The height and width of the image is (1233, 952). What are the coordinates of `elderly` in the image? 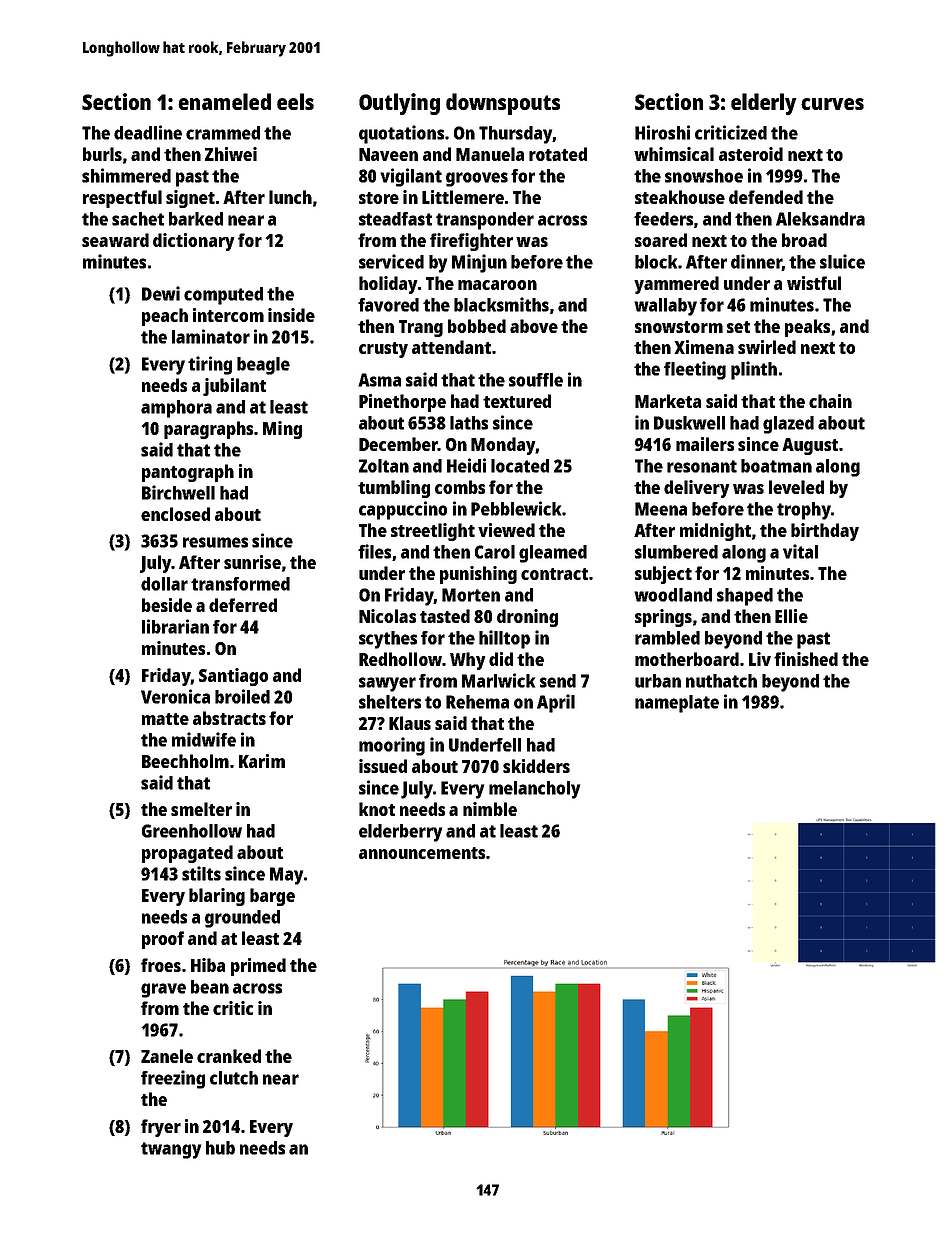 It's located at (764, 104).
